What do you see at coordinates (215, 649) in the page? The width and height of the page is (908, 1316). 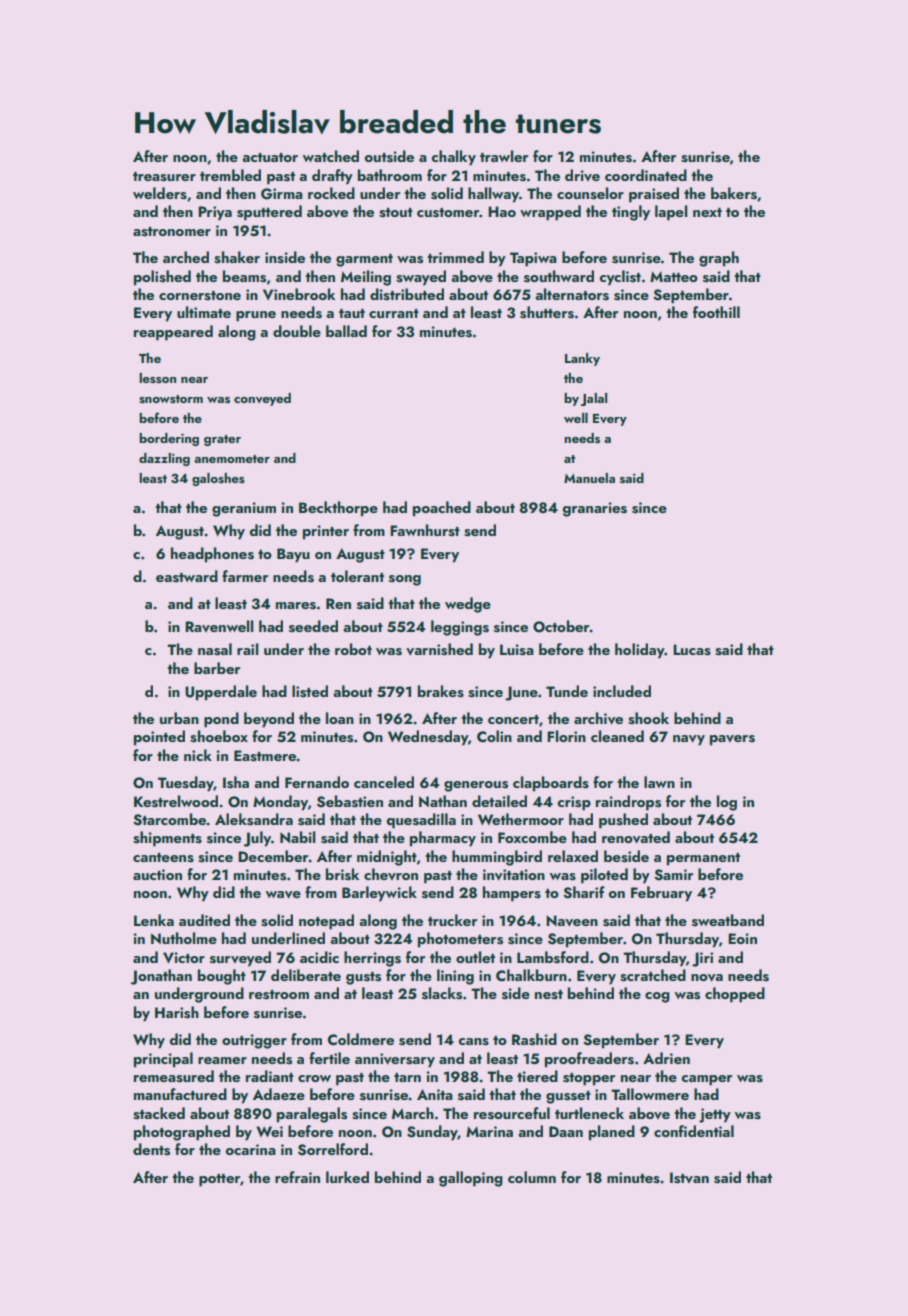 I see `nasal` at bounding box center [215, 649].
